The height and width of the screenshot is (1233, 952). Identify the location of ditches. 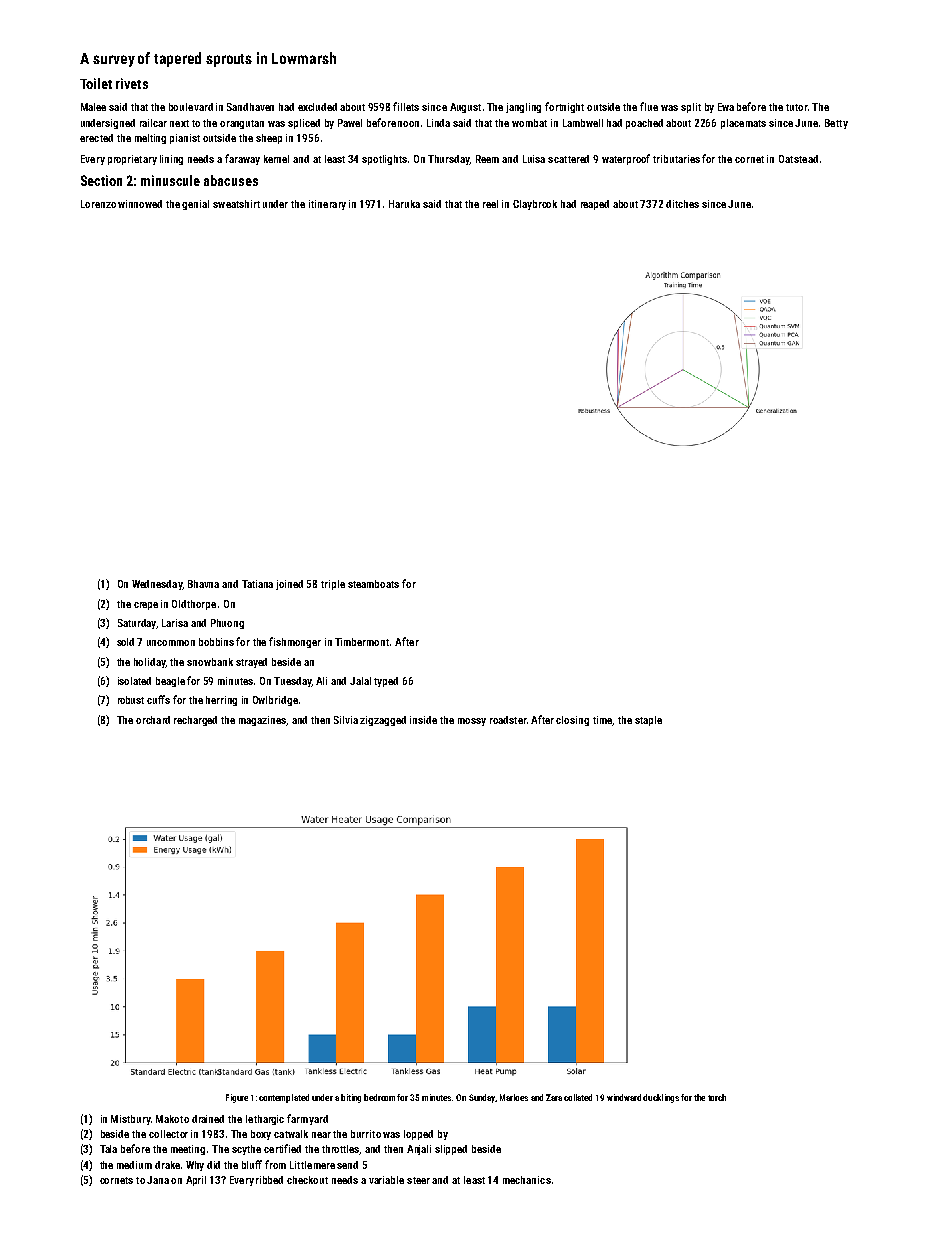
(682, 204).
